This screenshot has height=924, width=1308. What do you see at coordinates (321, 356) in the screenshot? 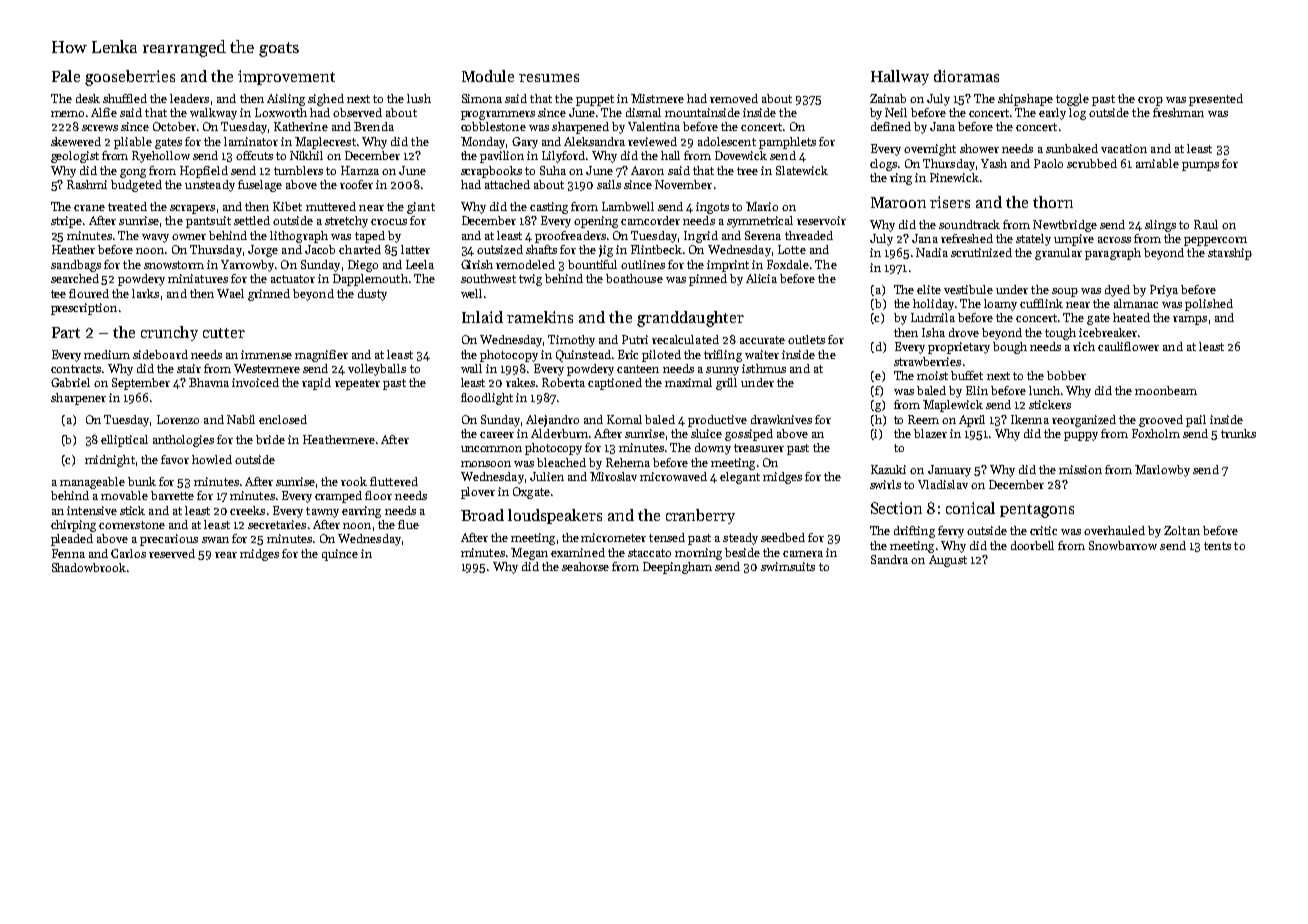
I see `magnifier` at bounding box center [321, 356].
